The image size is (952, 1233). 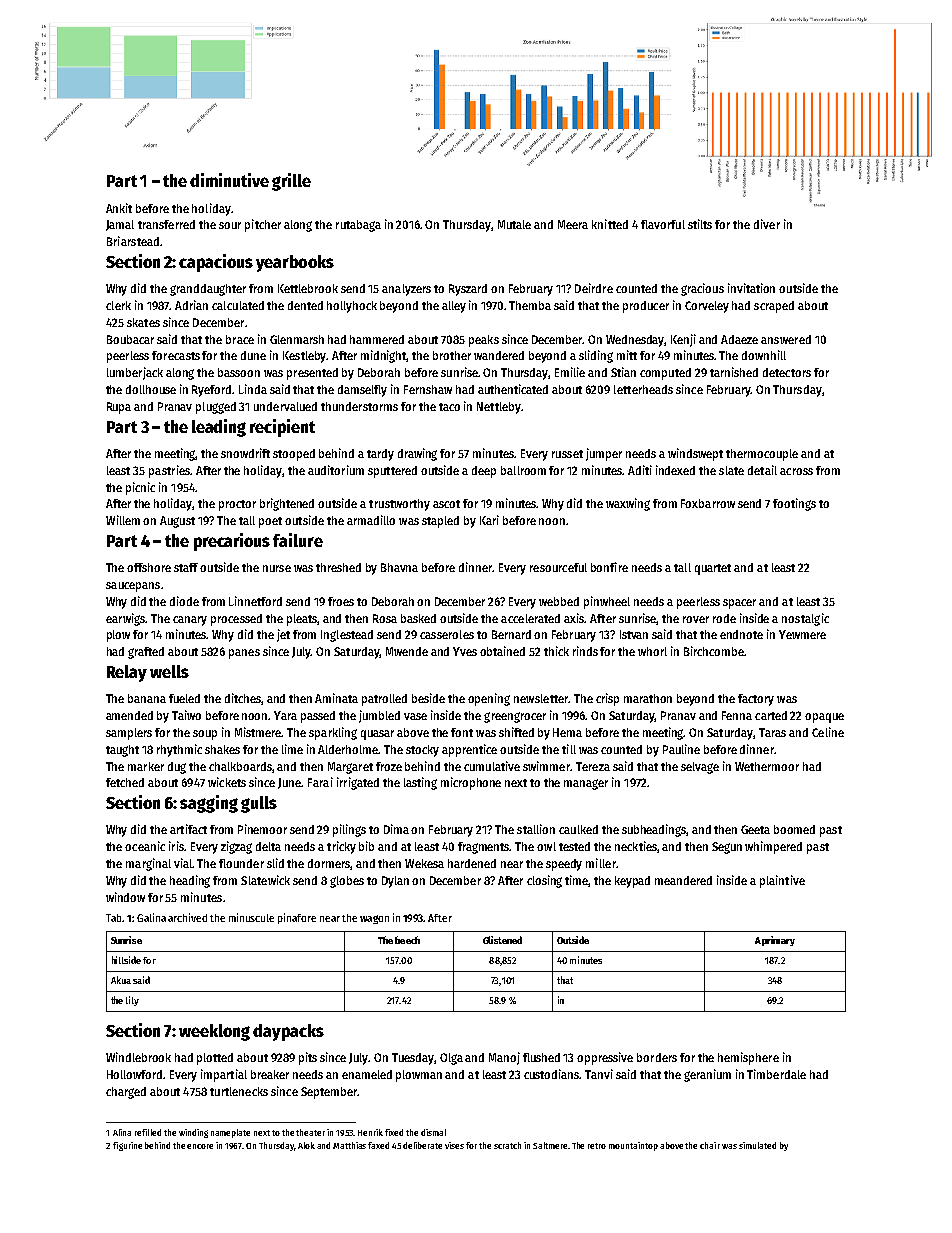 What do you see at coordinates (378, 1145) in the screenshot?
I see `faxed` at bounding box center [378, 1145].
